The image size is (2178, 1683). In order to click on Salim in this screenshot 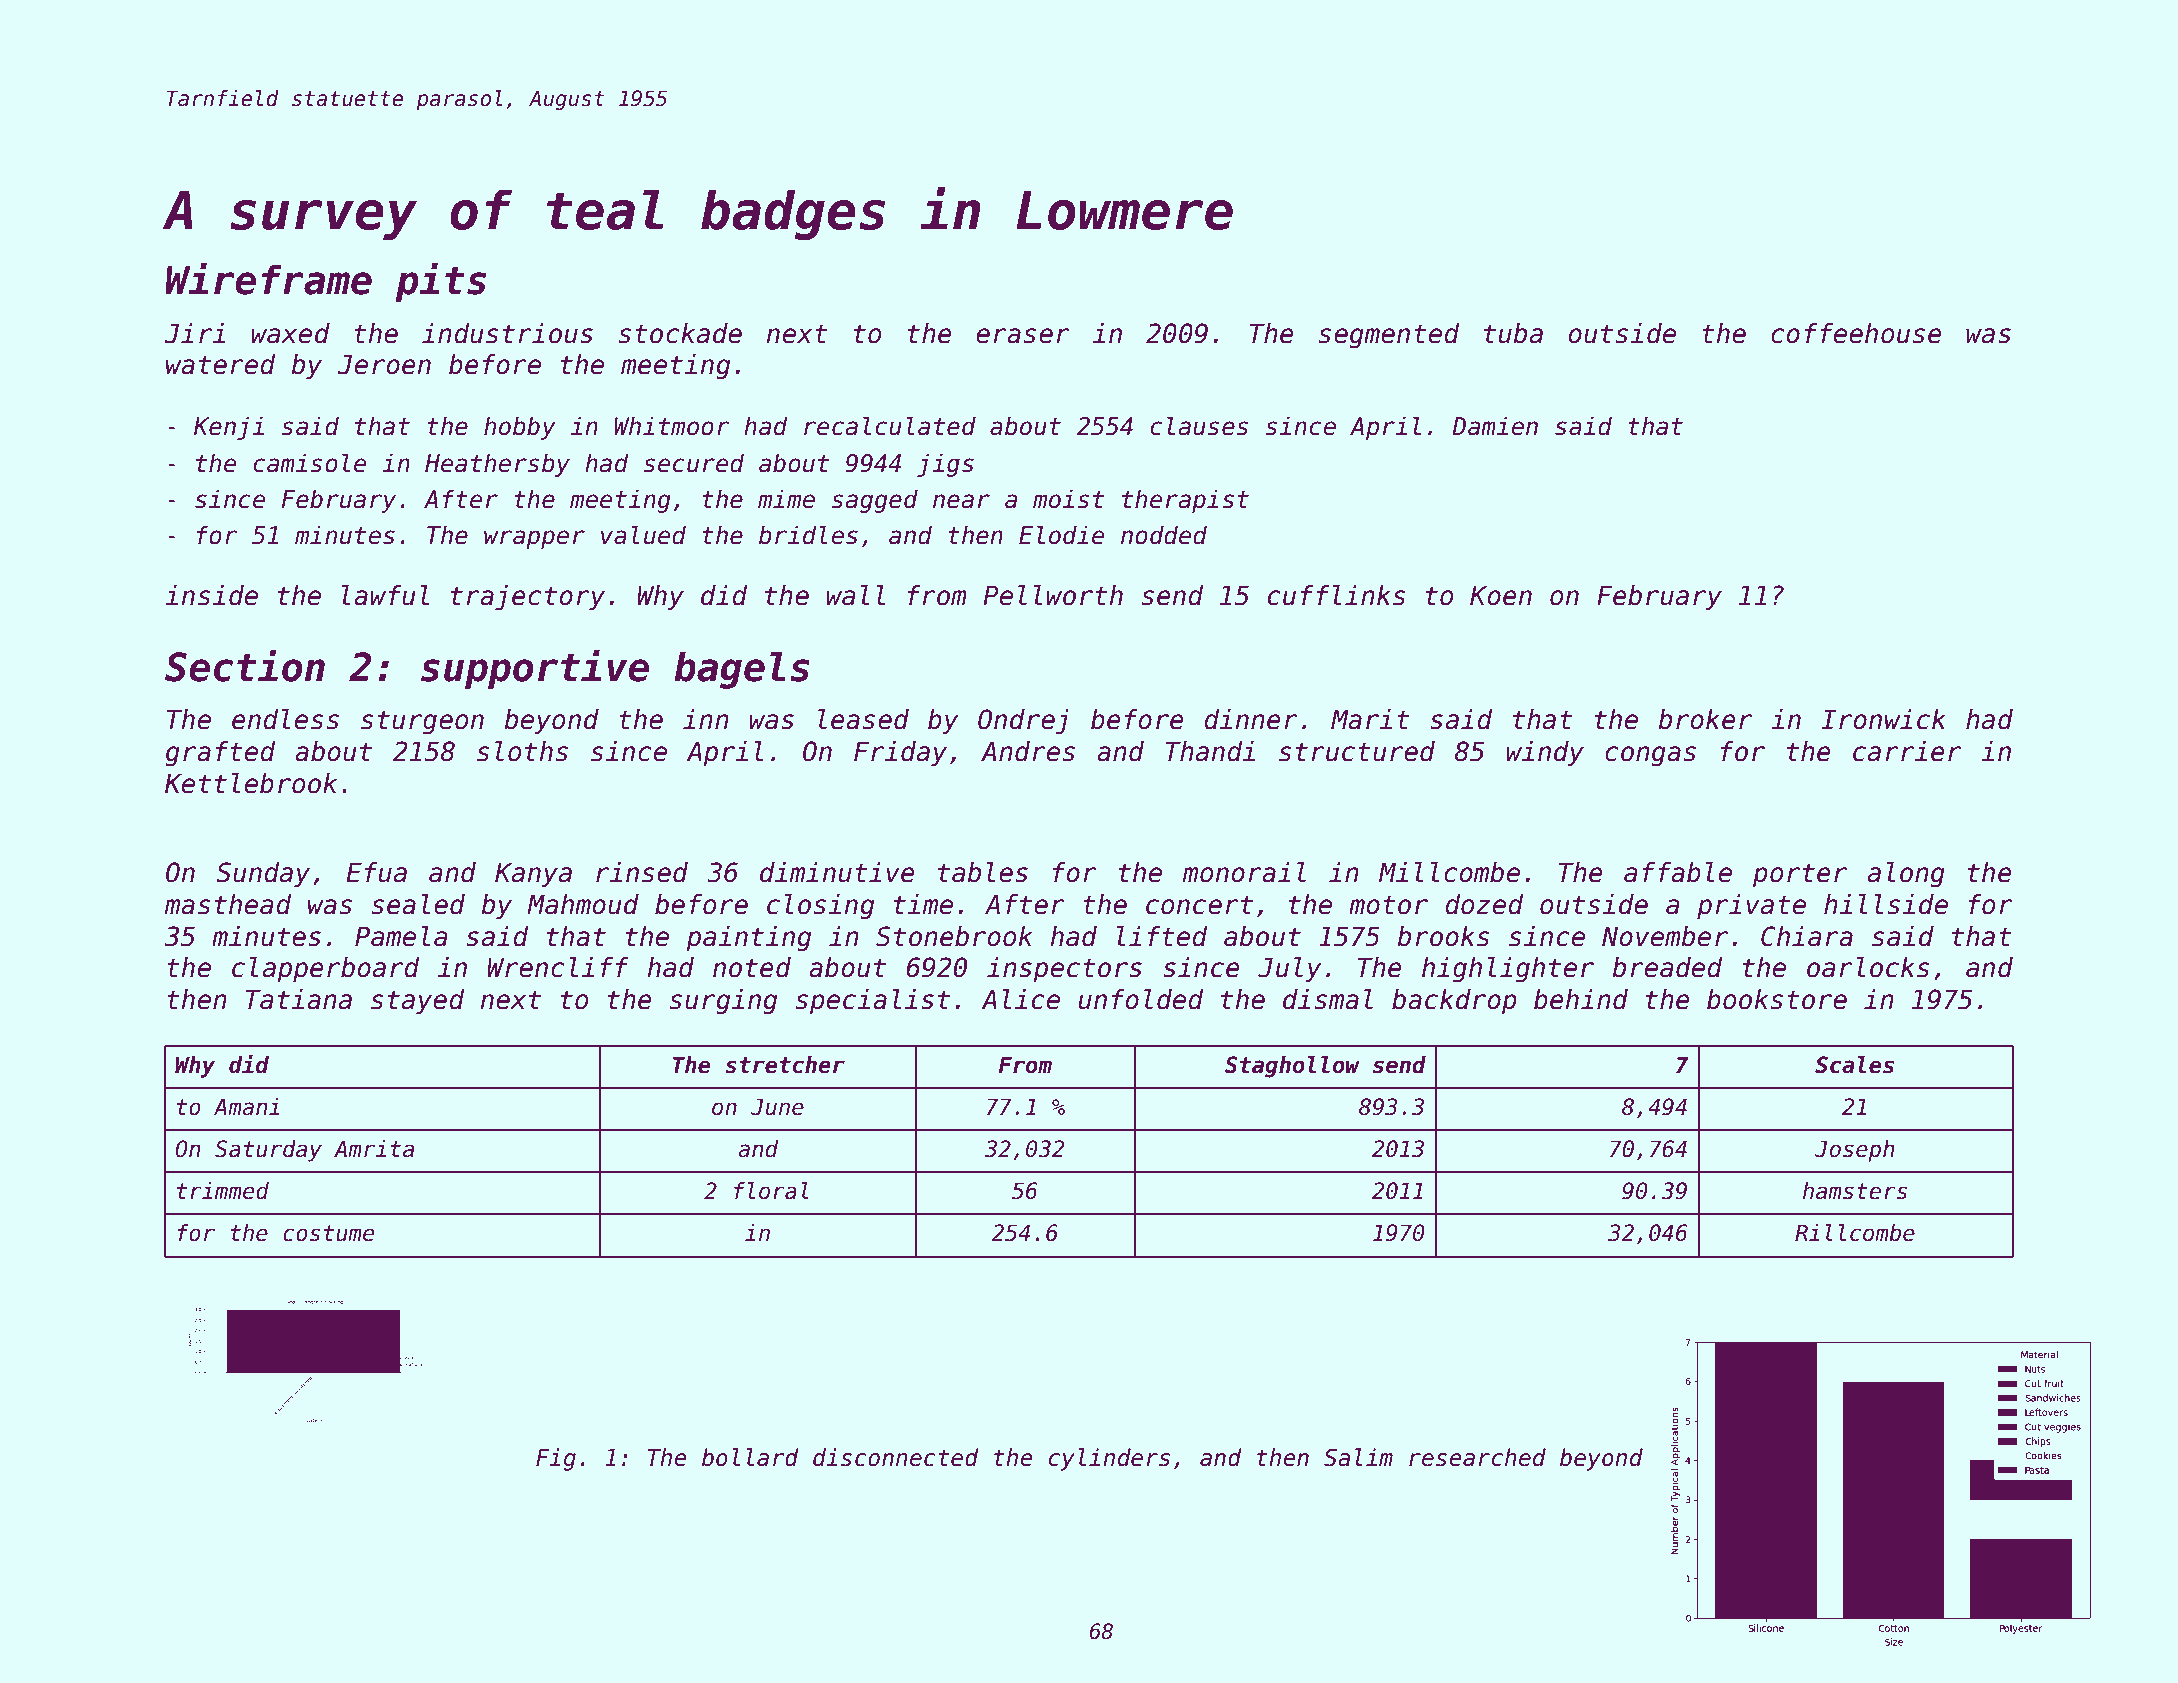, I will do `click(1358, 1457)`.
